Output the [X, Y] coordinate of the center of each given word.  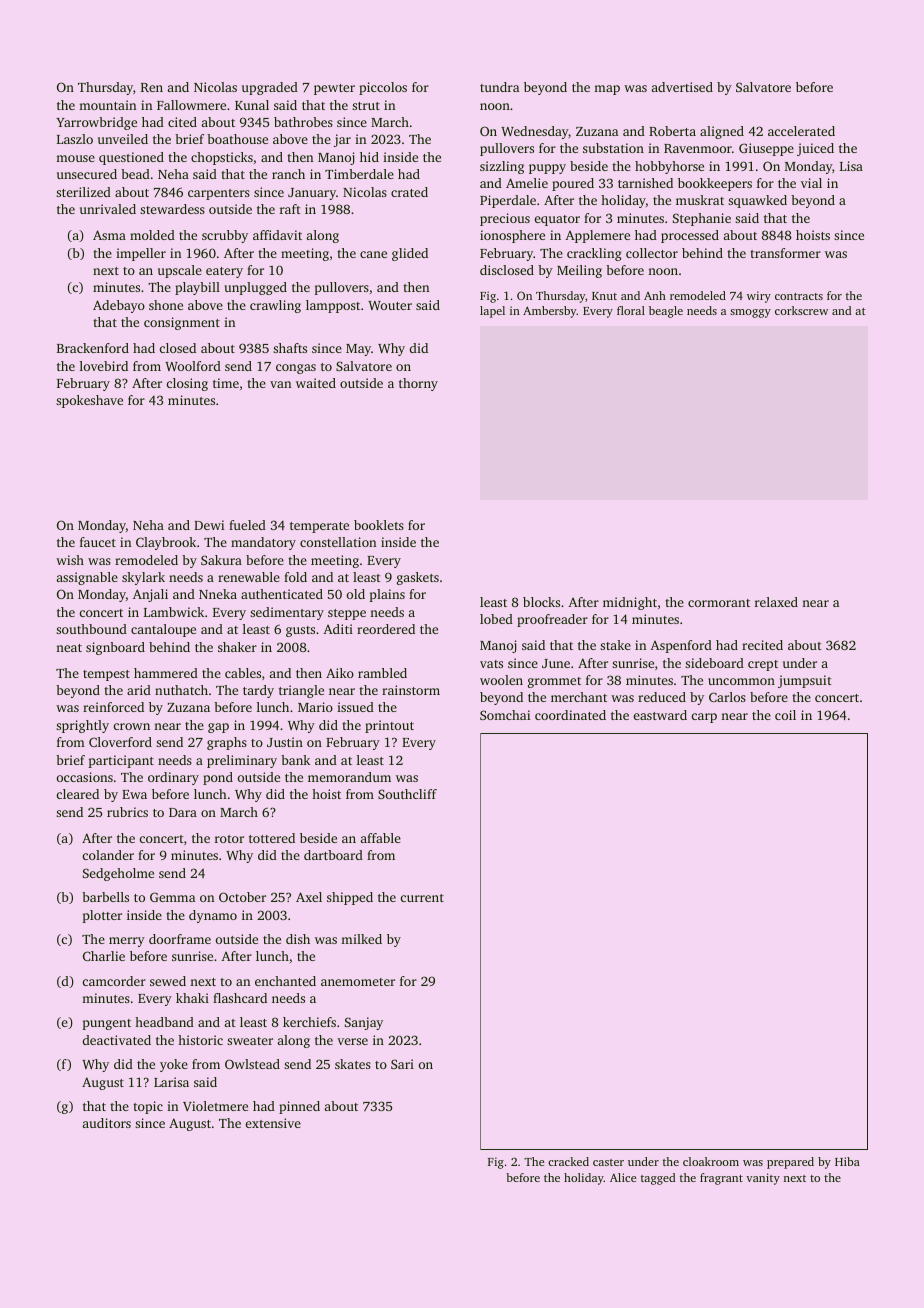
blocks [541, 602]
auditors [107, 1123]
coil [785, 715]
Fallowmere [191, 105]
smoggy [750, 313]
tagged [658, 1179]
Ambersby [550, 312]
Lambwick [174, 612]
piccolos [383, 88]
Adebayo [119, 306]
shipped [350, 898]
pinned [299, 1107]
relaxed [776, 602]
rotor [229, 839]
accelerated [801, 131]
